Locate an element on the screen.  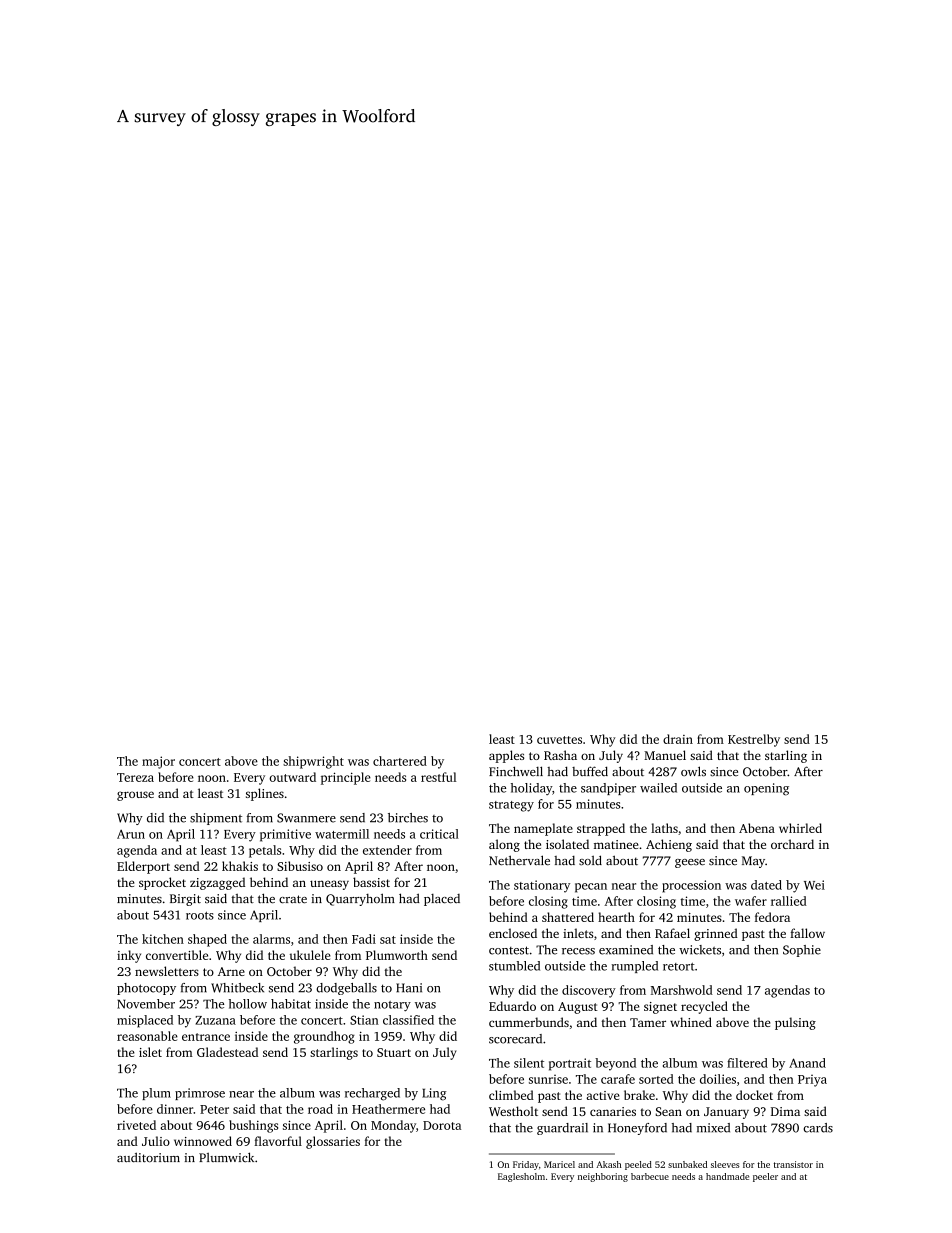
Arun is located at coordinates (131, 834).
